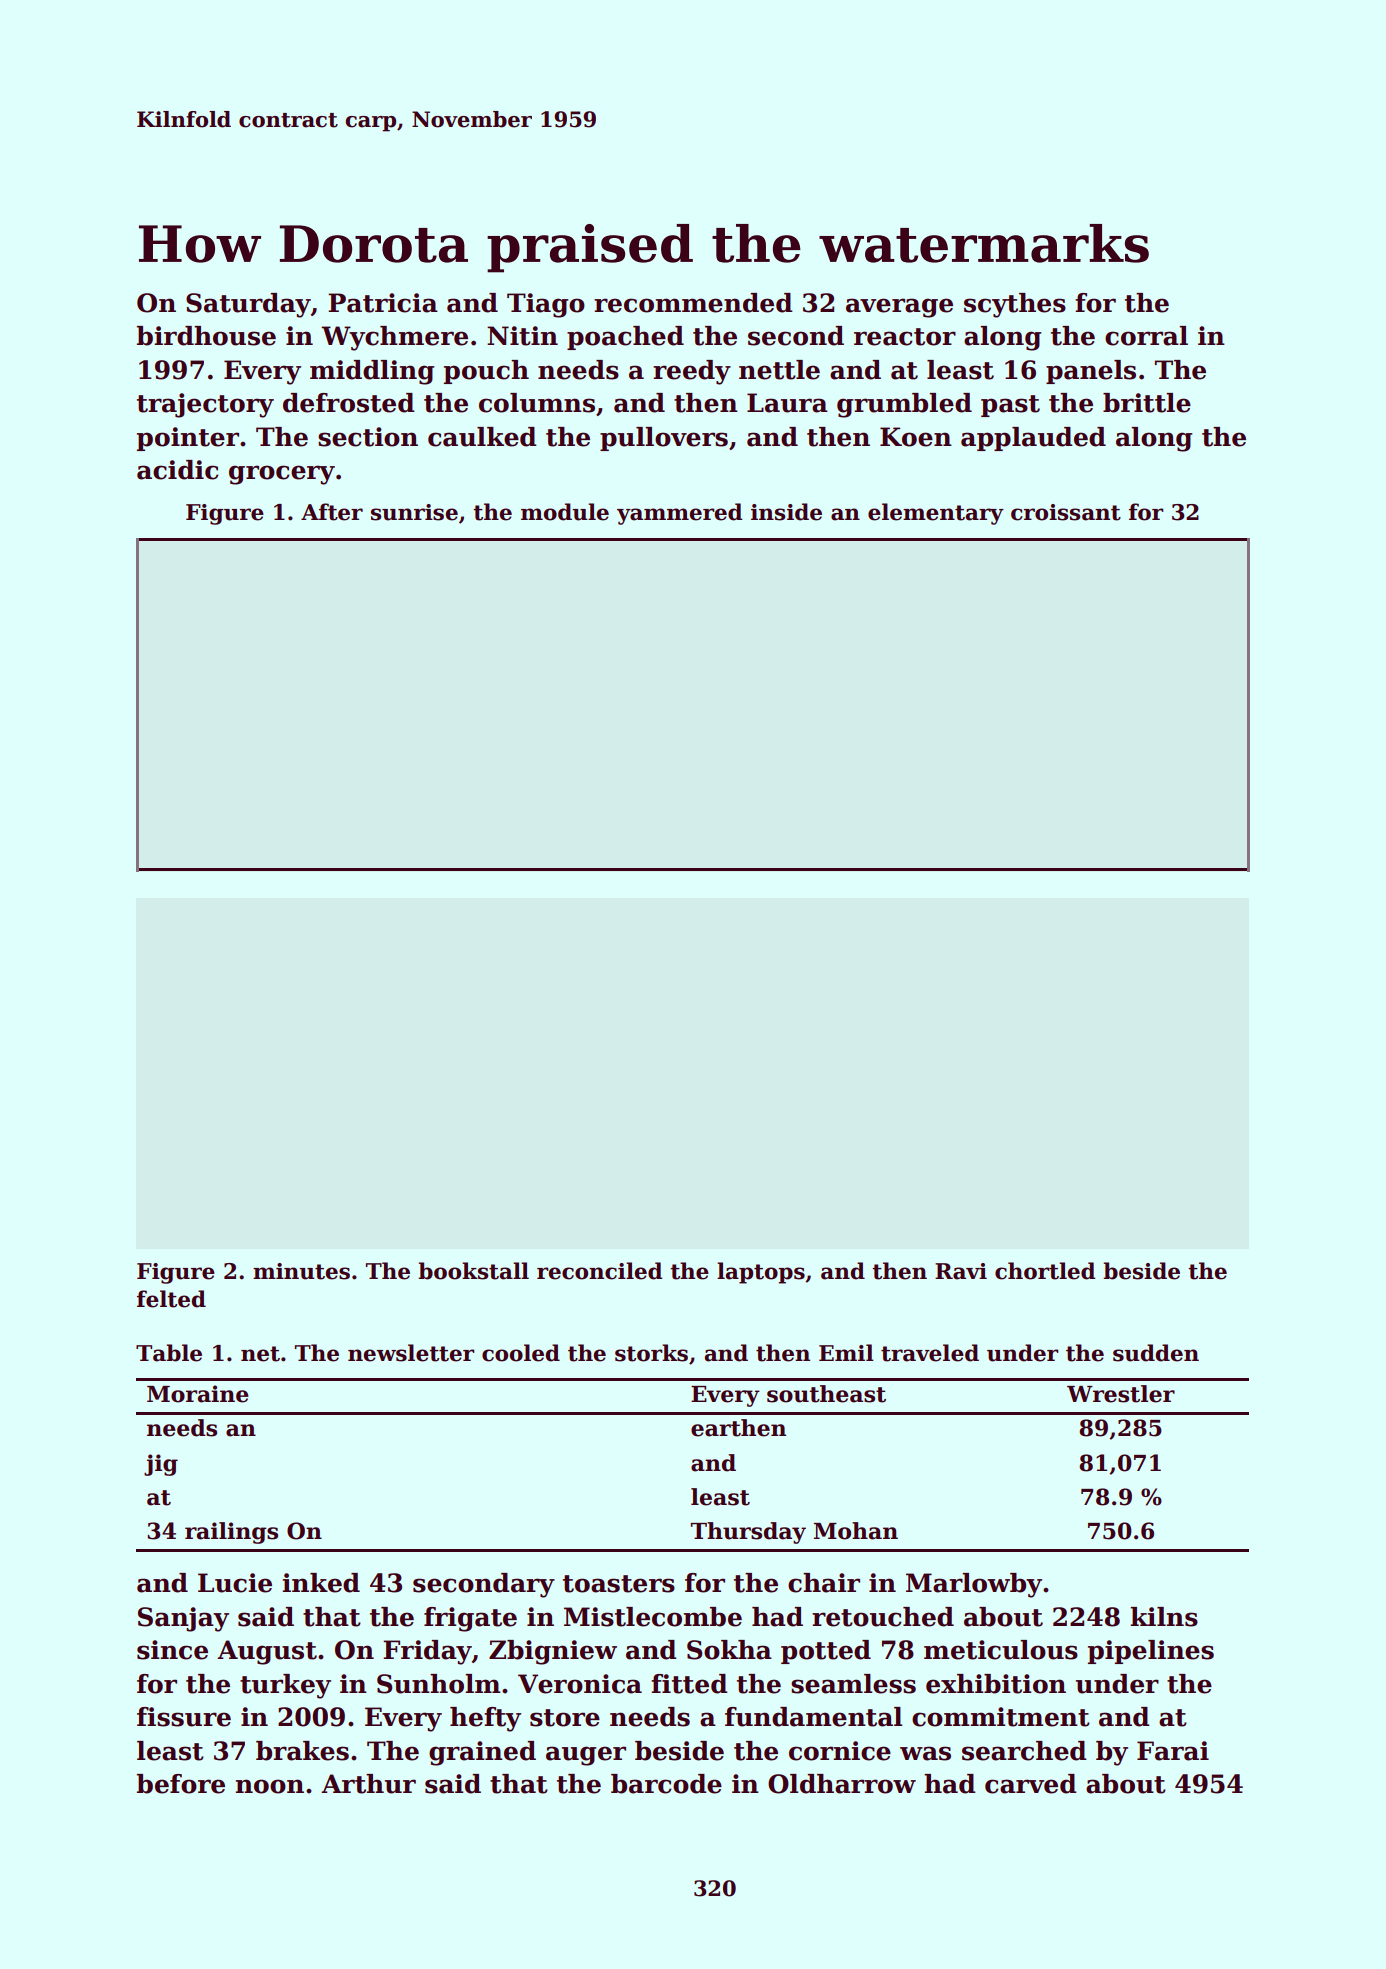  I want to click on section, so click(368, 437).
